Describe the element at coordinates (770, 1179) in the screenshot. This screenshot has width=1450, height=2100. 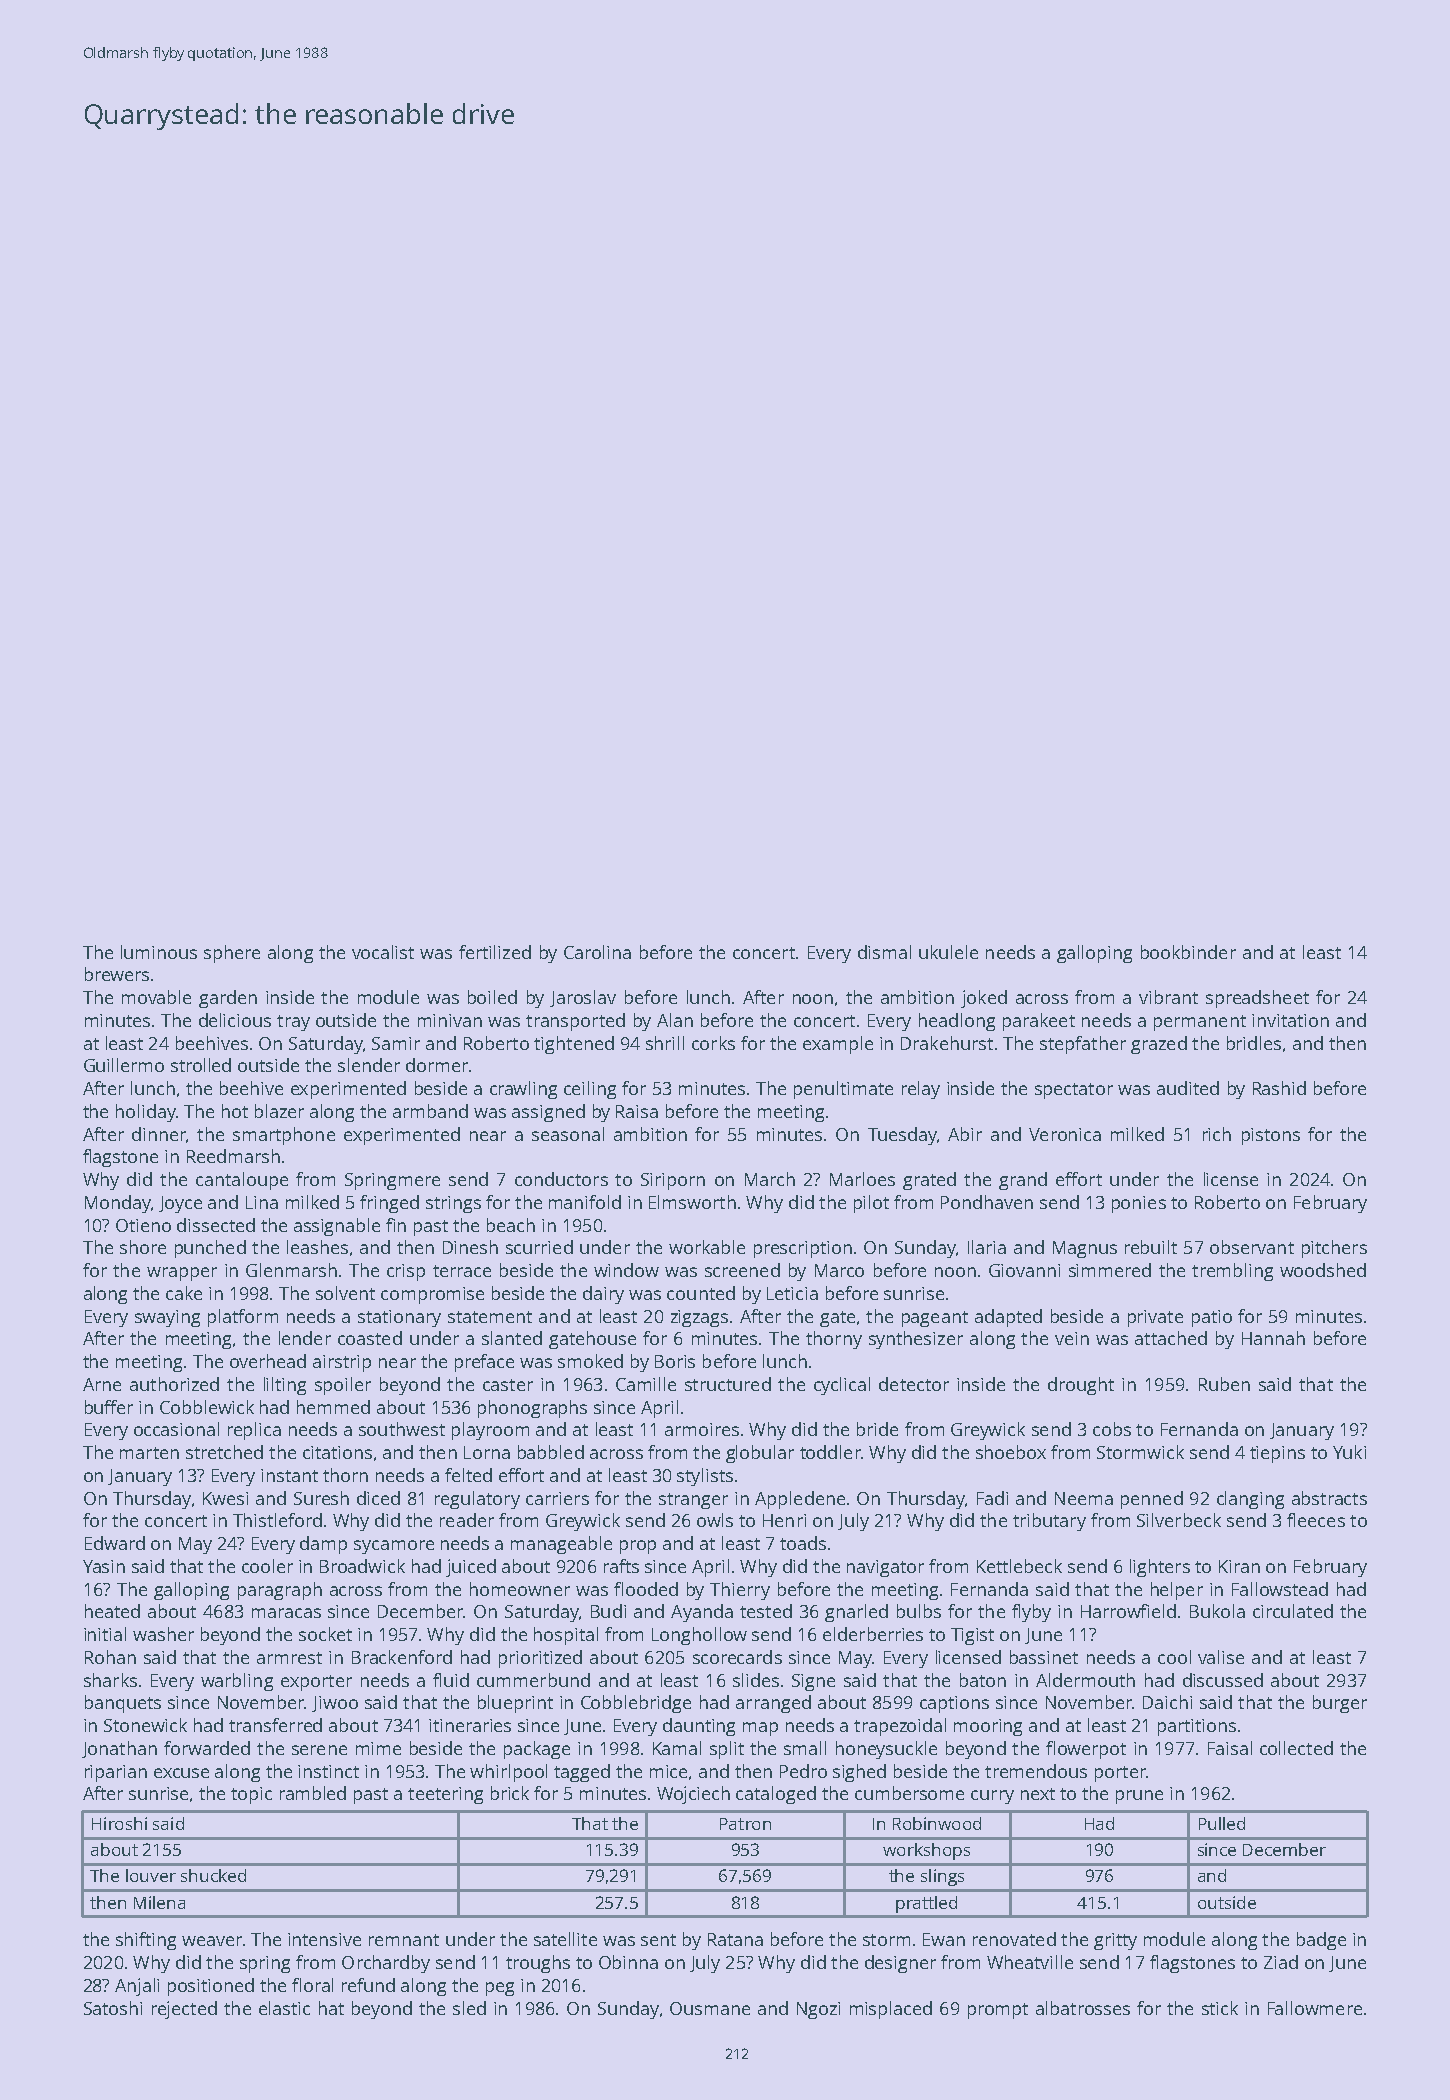
I see `March` at that location.
